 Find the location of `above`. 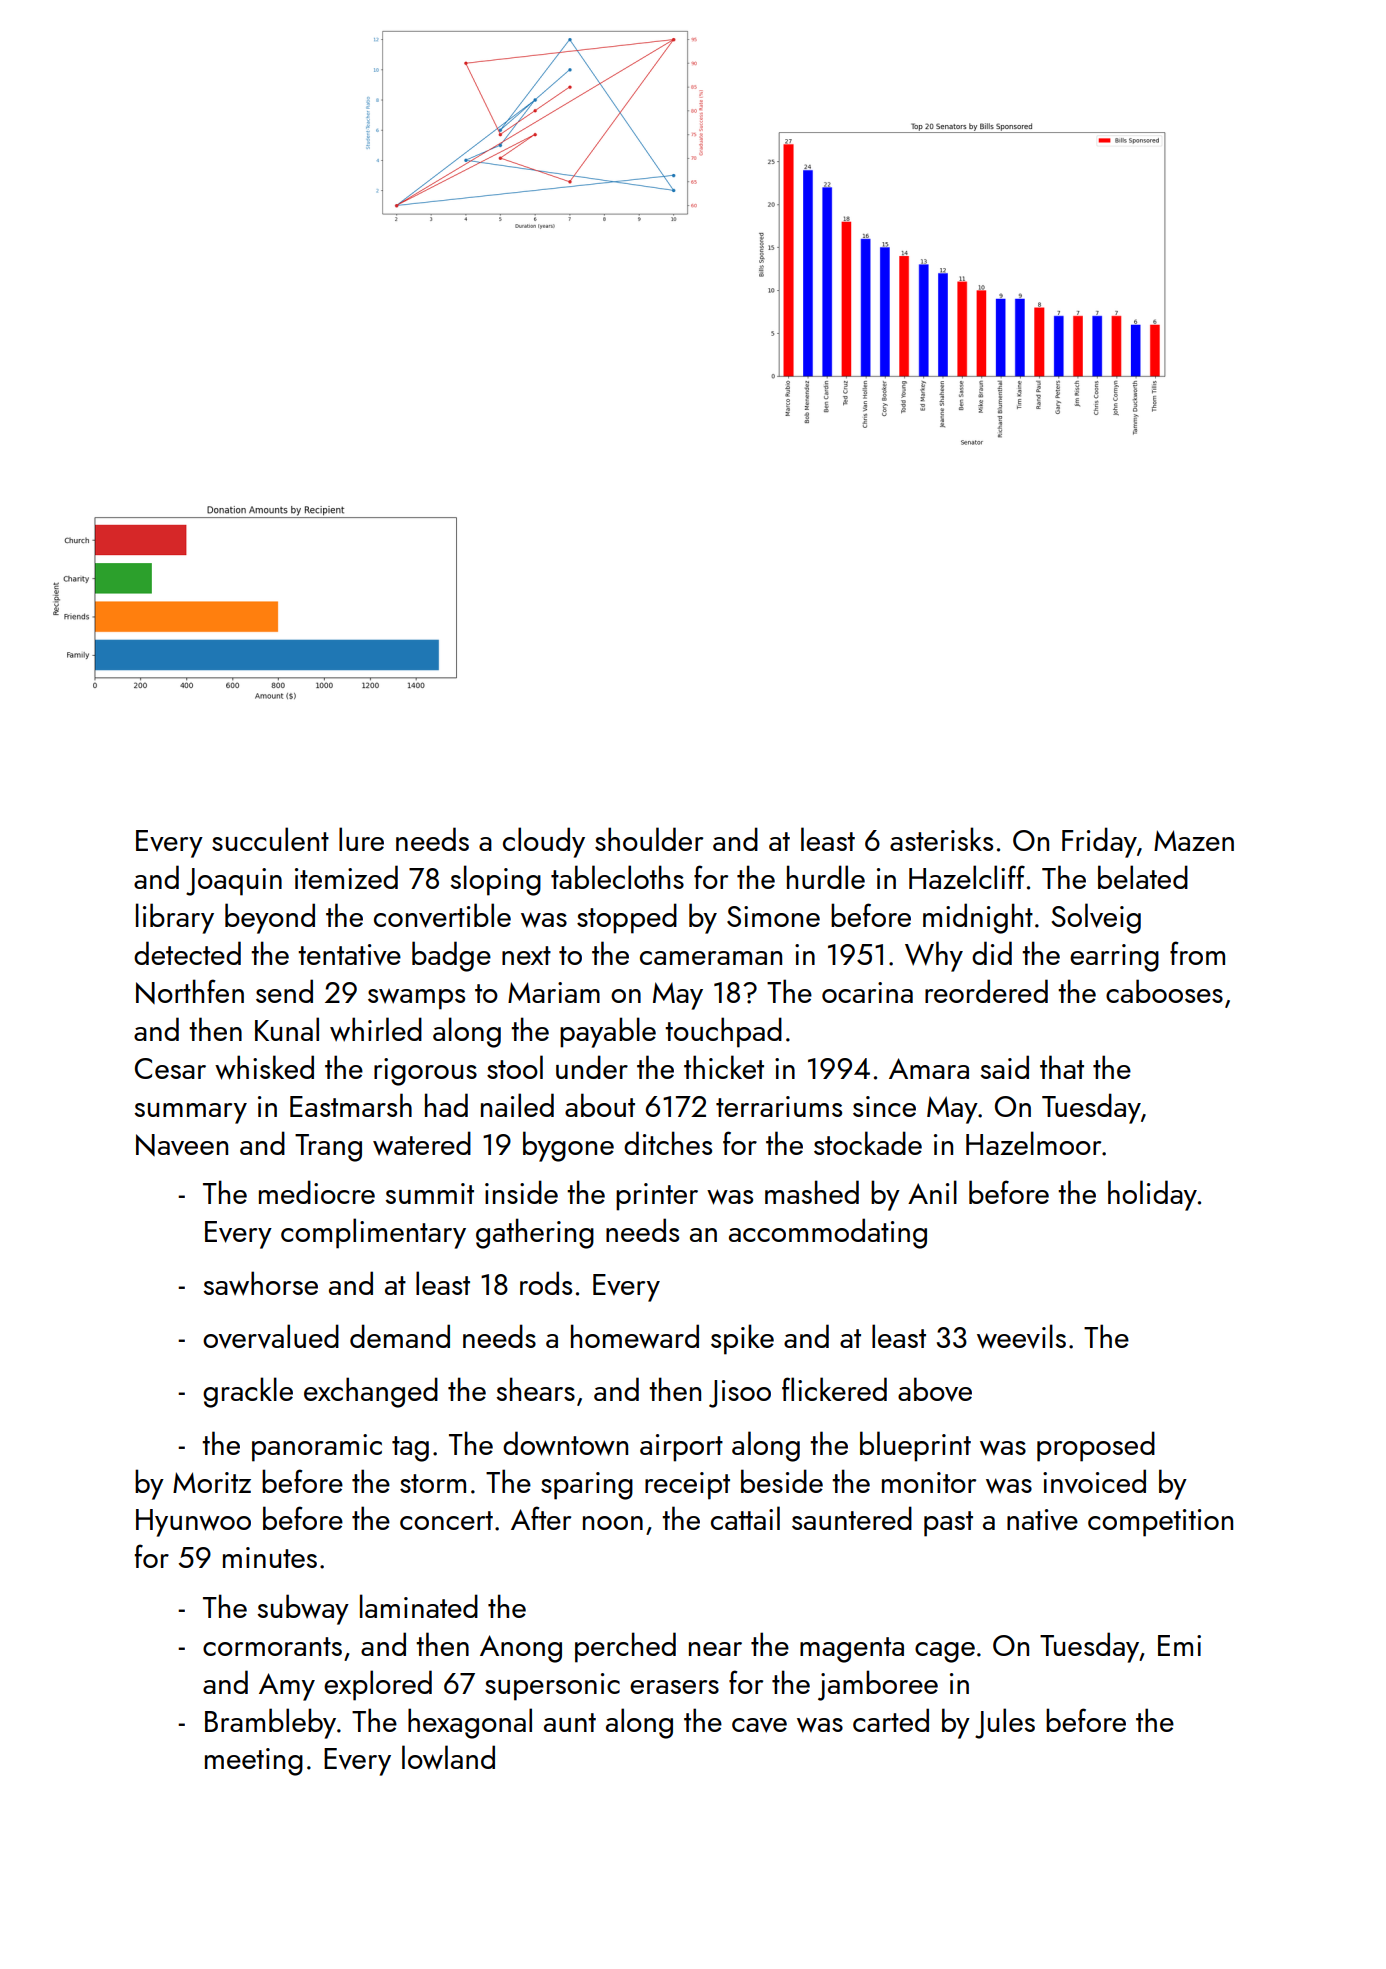

above is located at coordinates (935, 1389).
